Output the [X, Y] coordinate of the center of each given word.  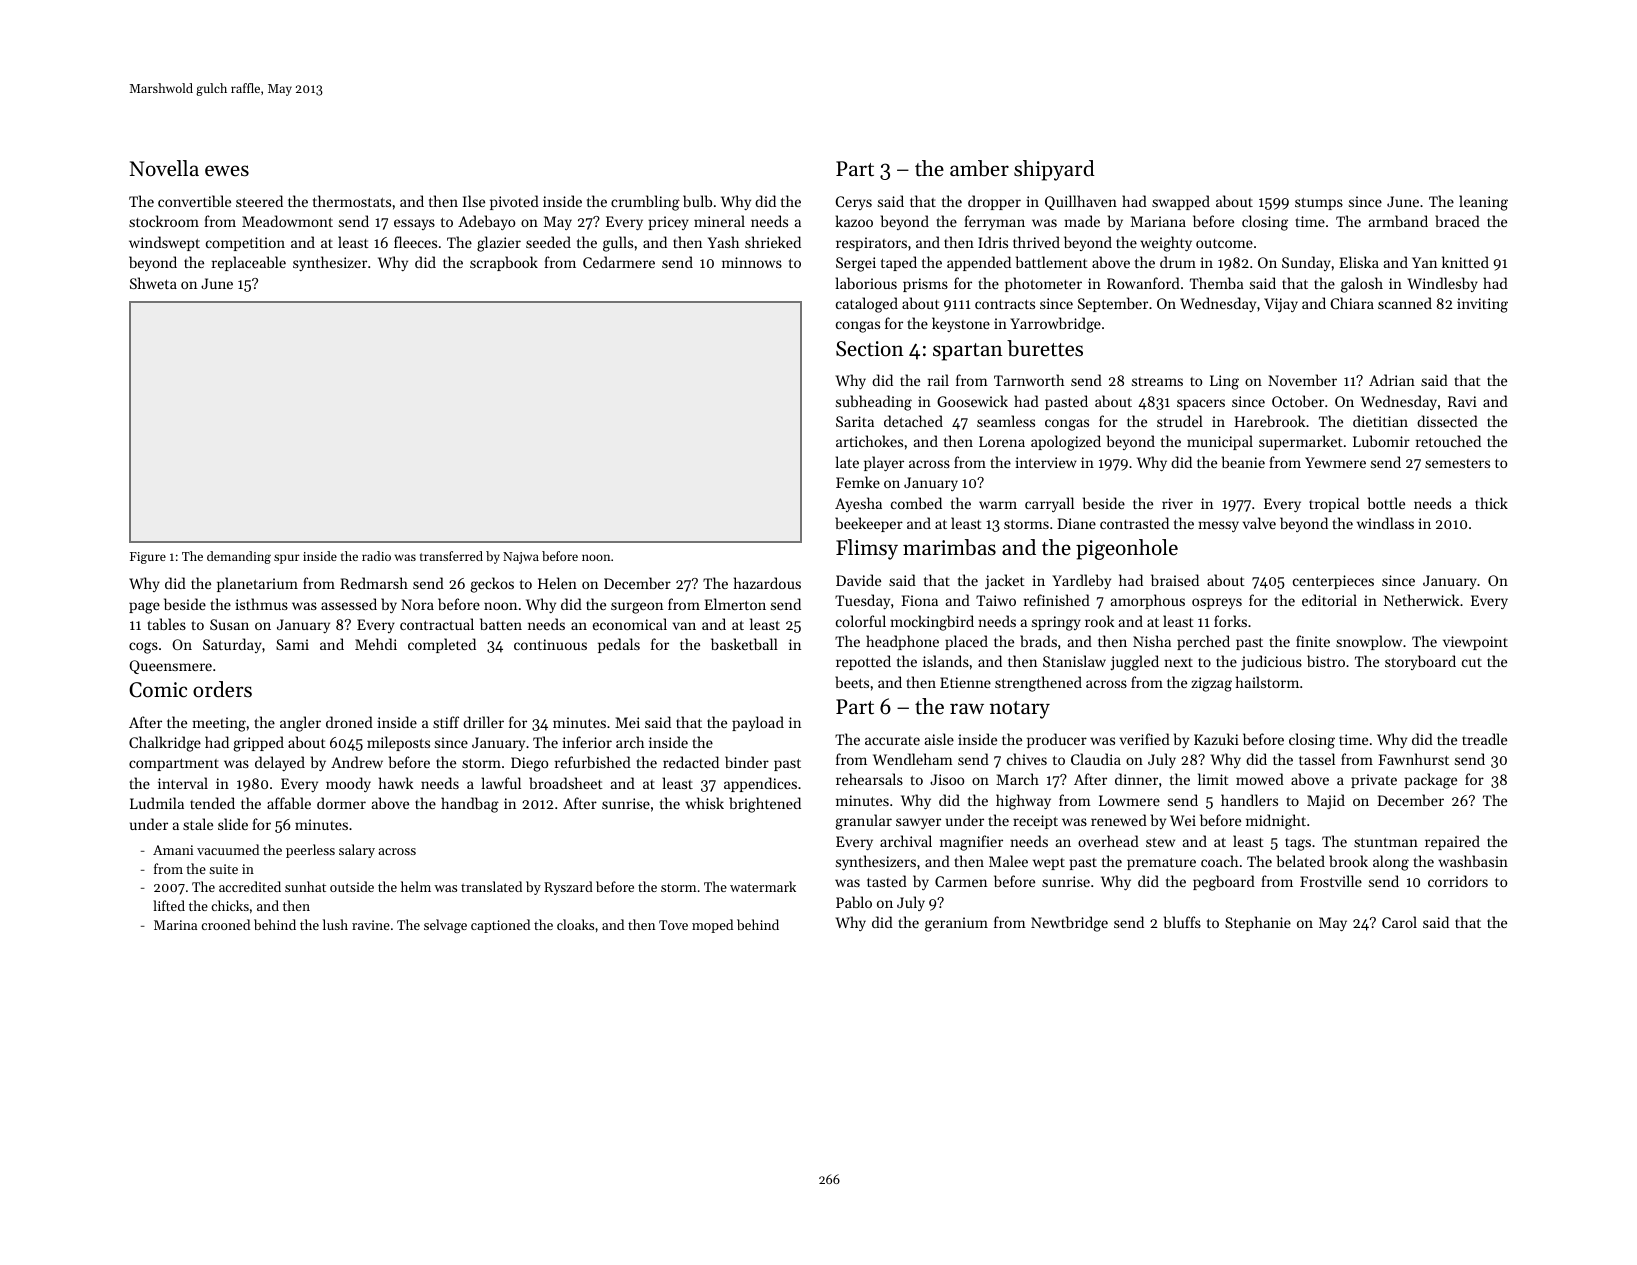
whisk [704, 803]
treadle [1484, 739]
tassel [1317, 759]
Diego [529, 764]
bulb [697, 201]
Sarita [855, 421]
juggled [1134, 663]
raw [967, 708]
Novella [164, 168]
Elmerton [735, 604]
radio [376, 556]
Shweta [153, 283]
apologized [1066, 443]
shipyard [1054, 170]
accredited [250, 886]
